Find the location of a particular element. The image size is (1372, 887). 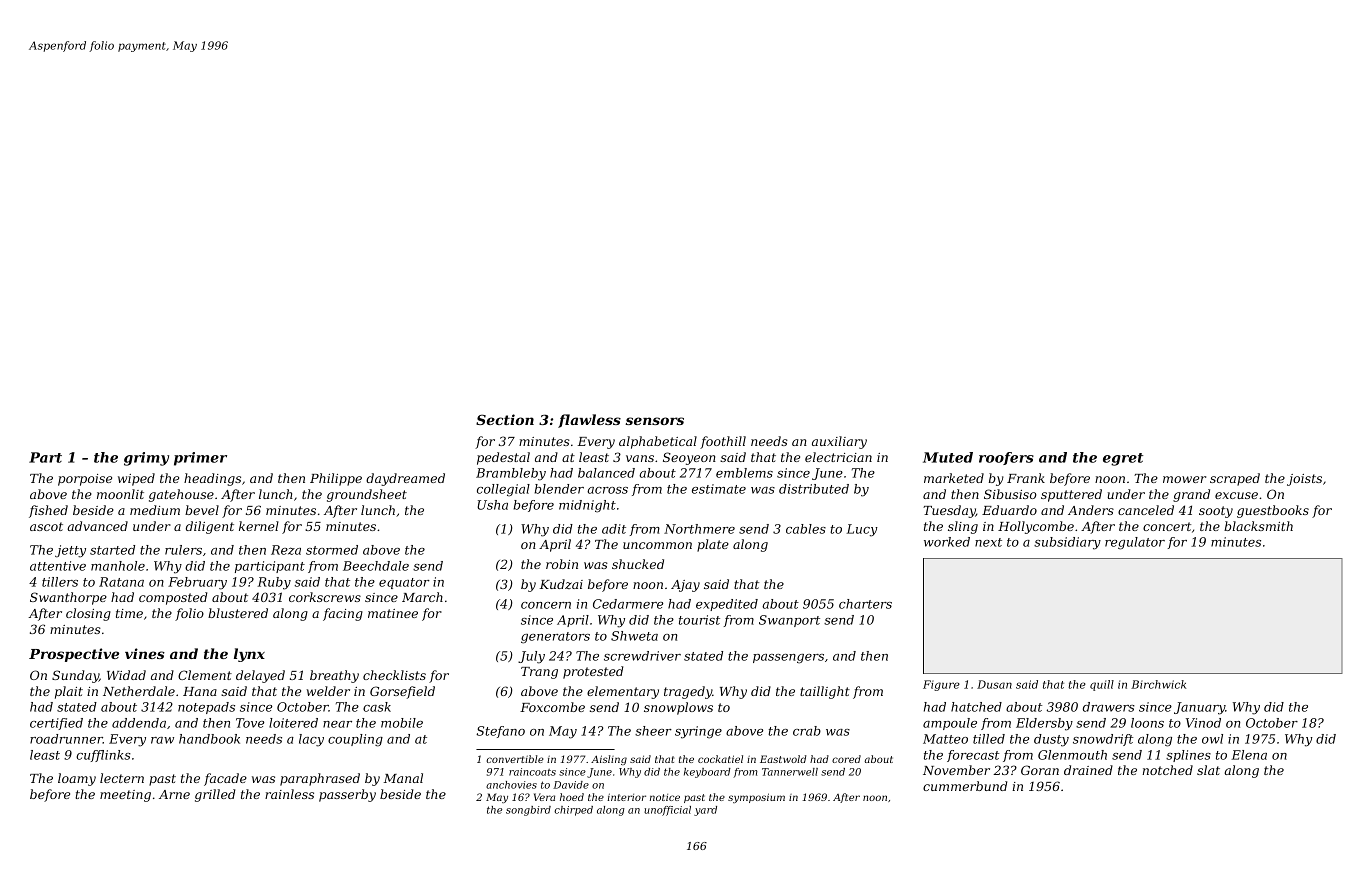

distributed is located at coordinates (814, 489).
